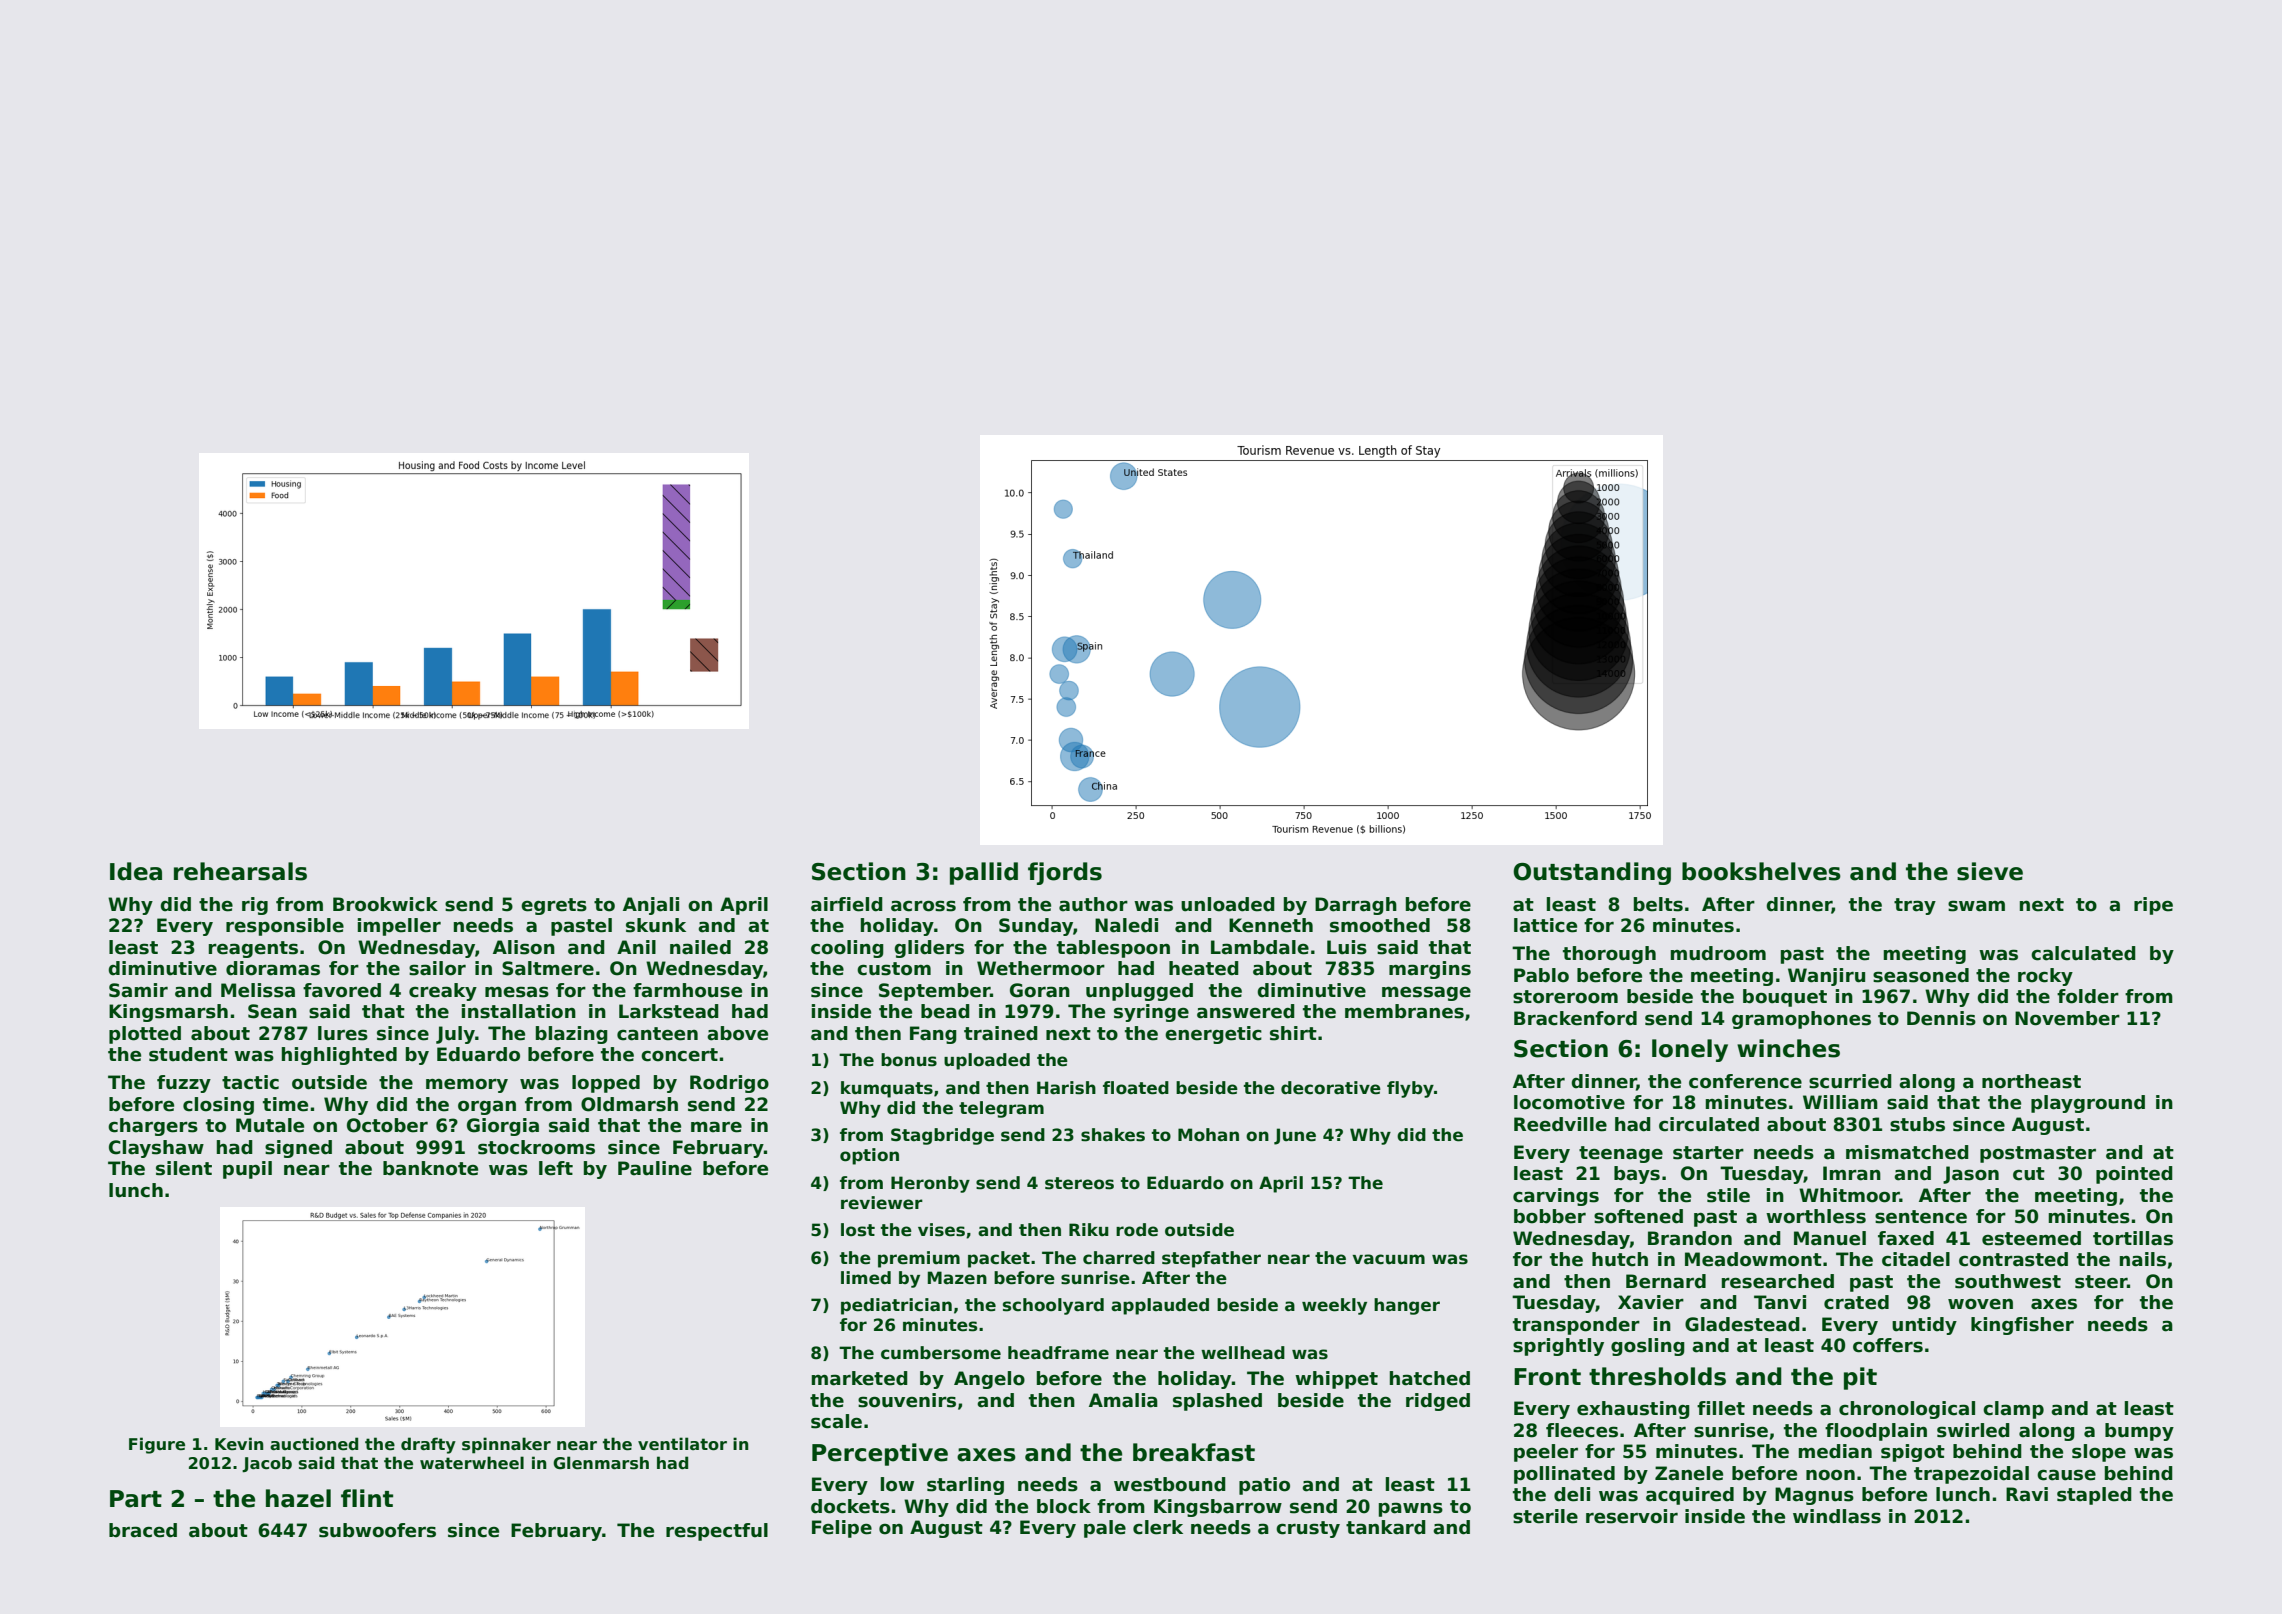  I want to click on bobber, so click(1550, 1216).
